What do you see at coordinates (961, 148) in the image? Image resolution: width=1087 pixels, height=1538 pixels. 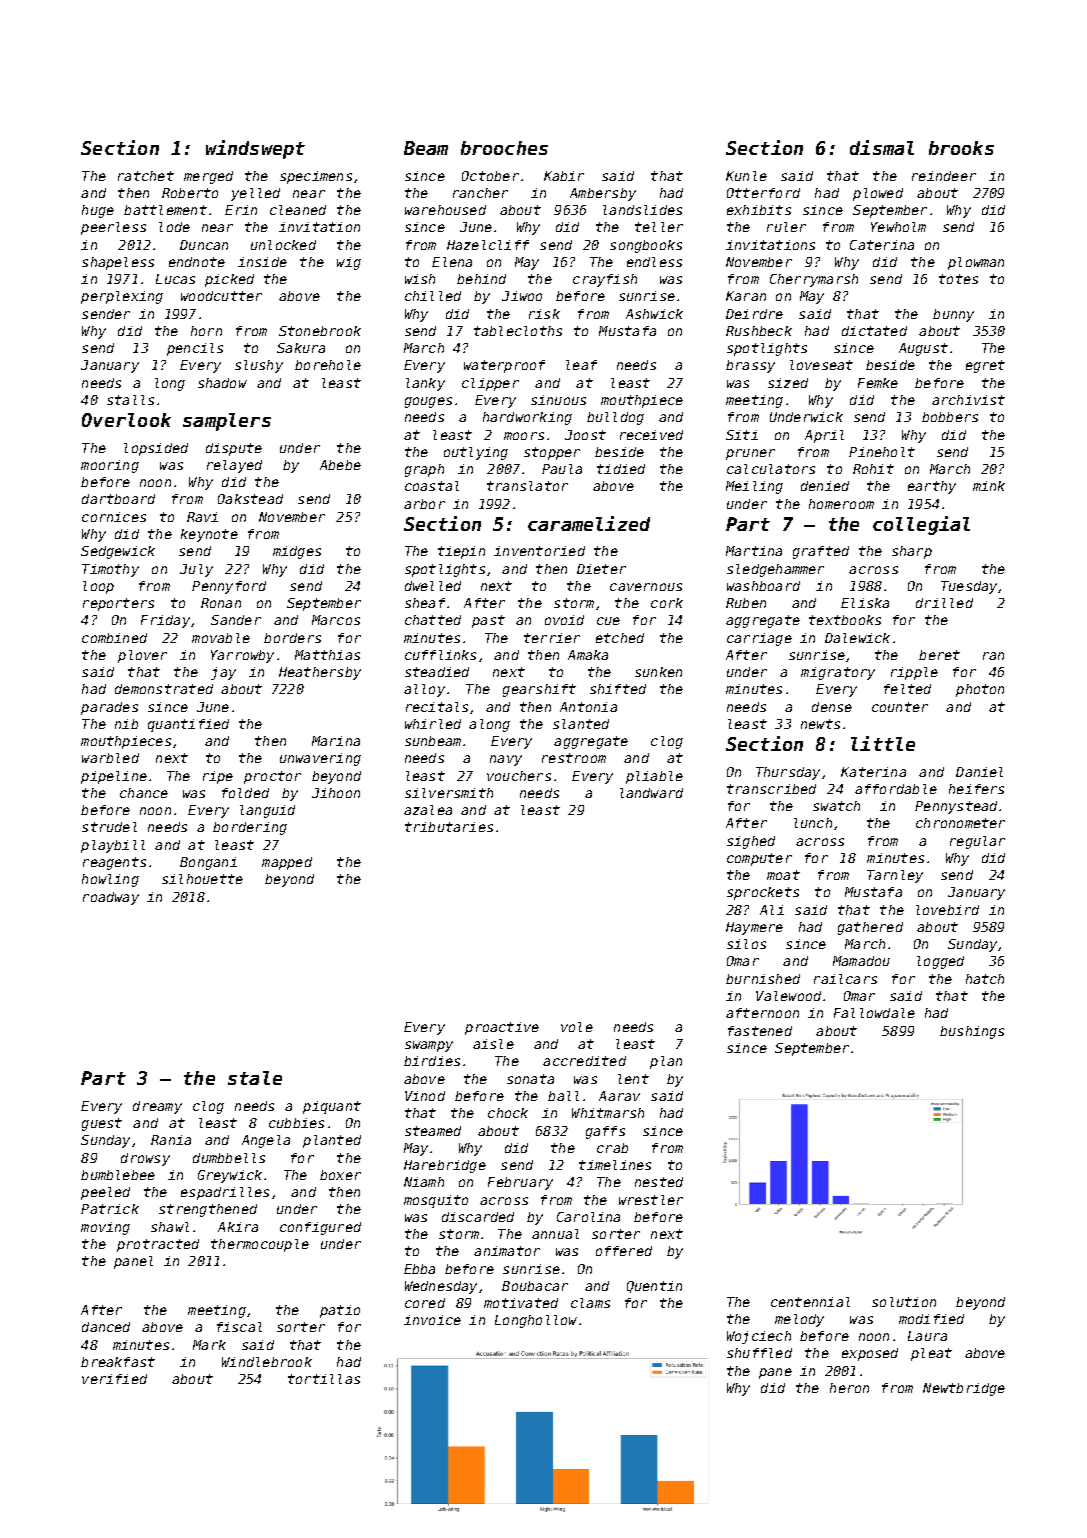 I see `brooks` at bounding box center [961, 148].
